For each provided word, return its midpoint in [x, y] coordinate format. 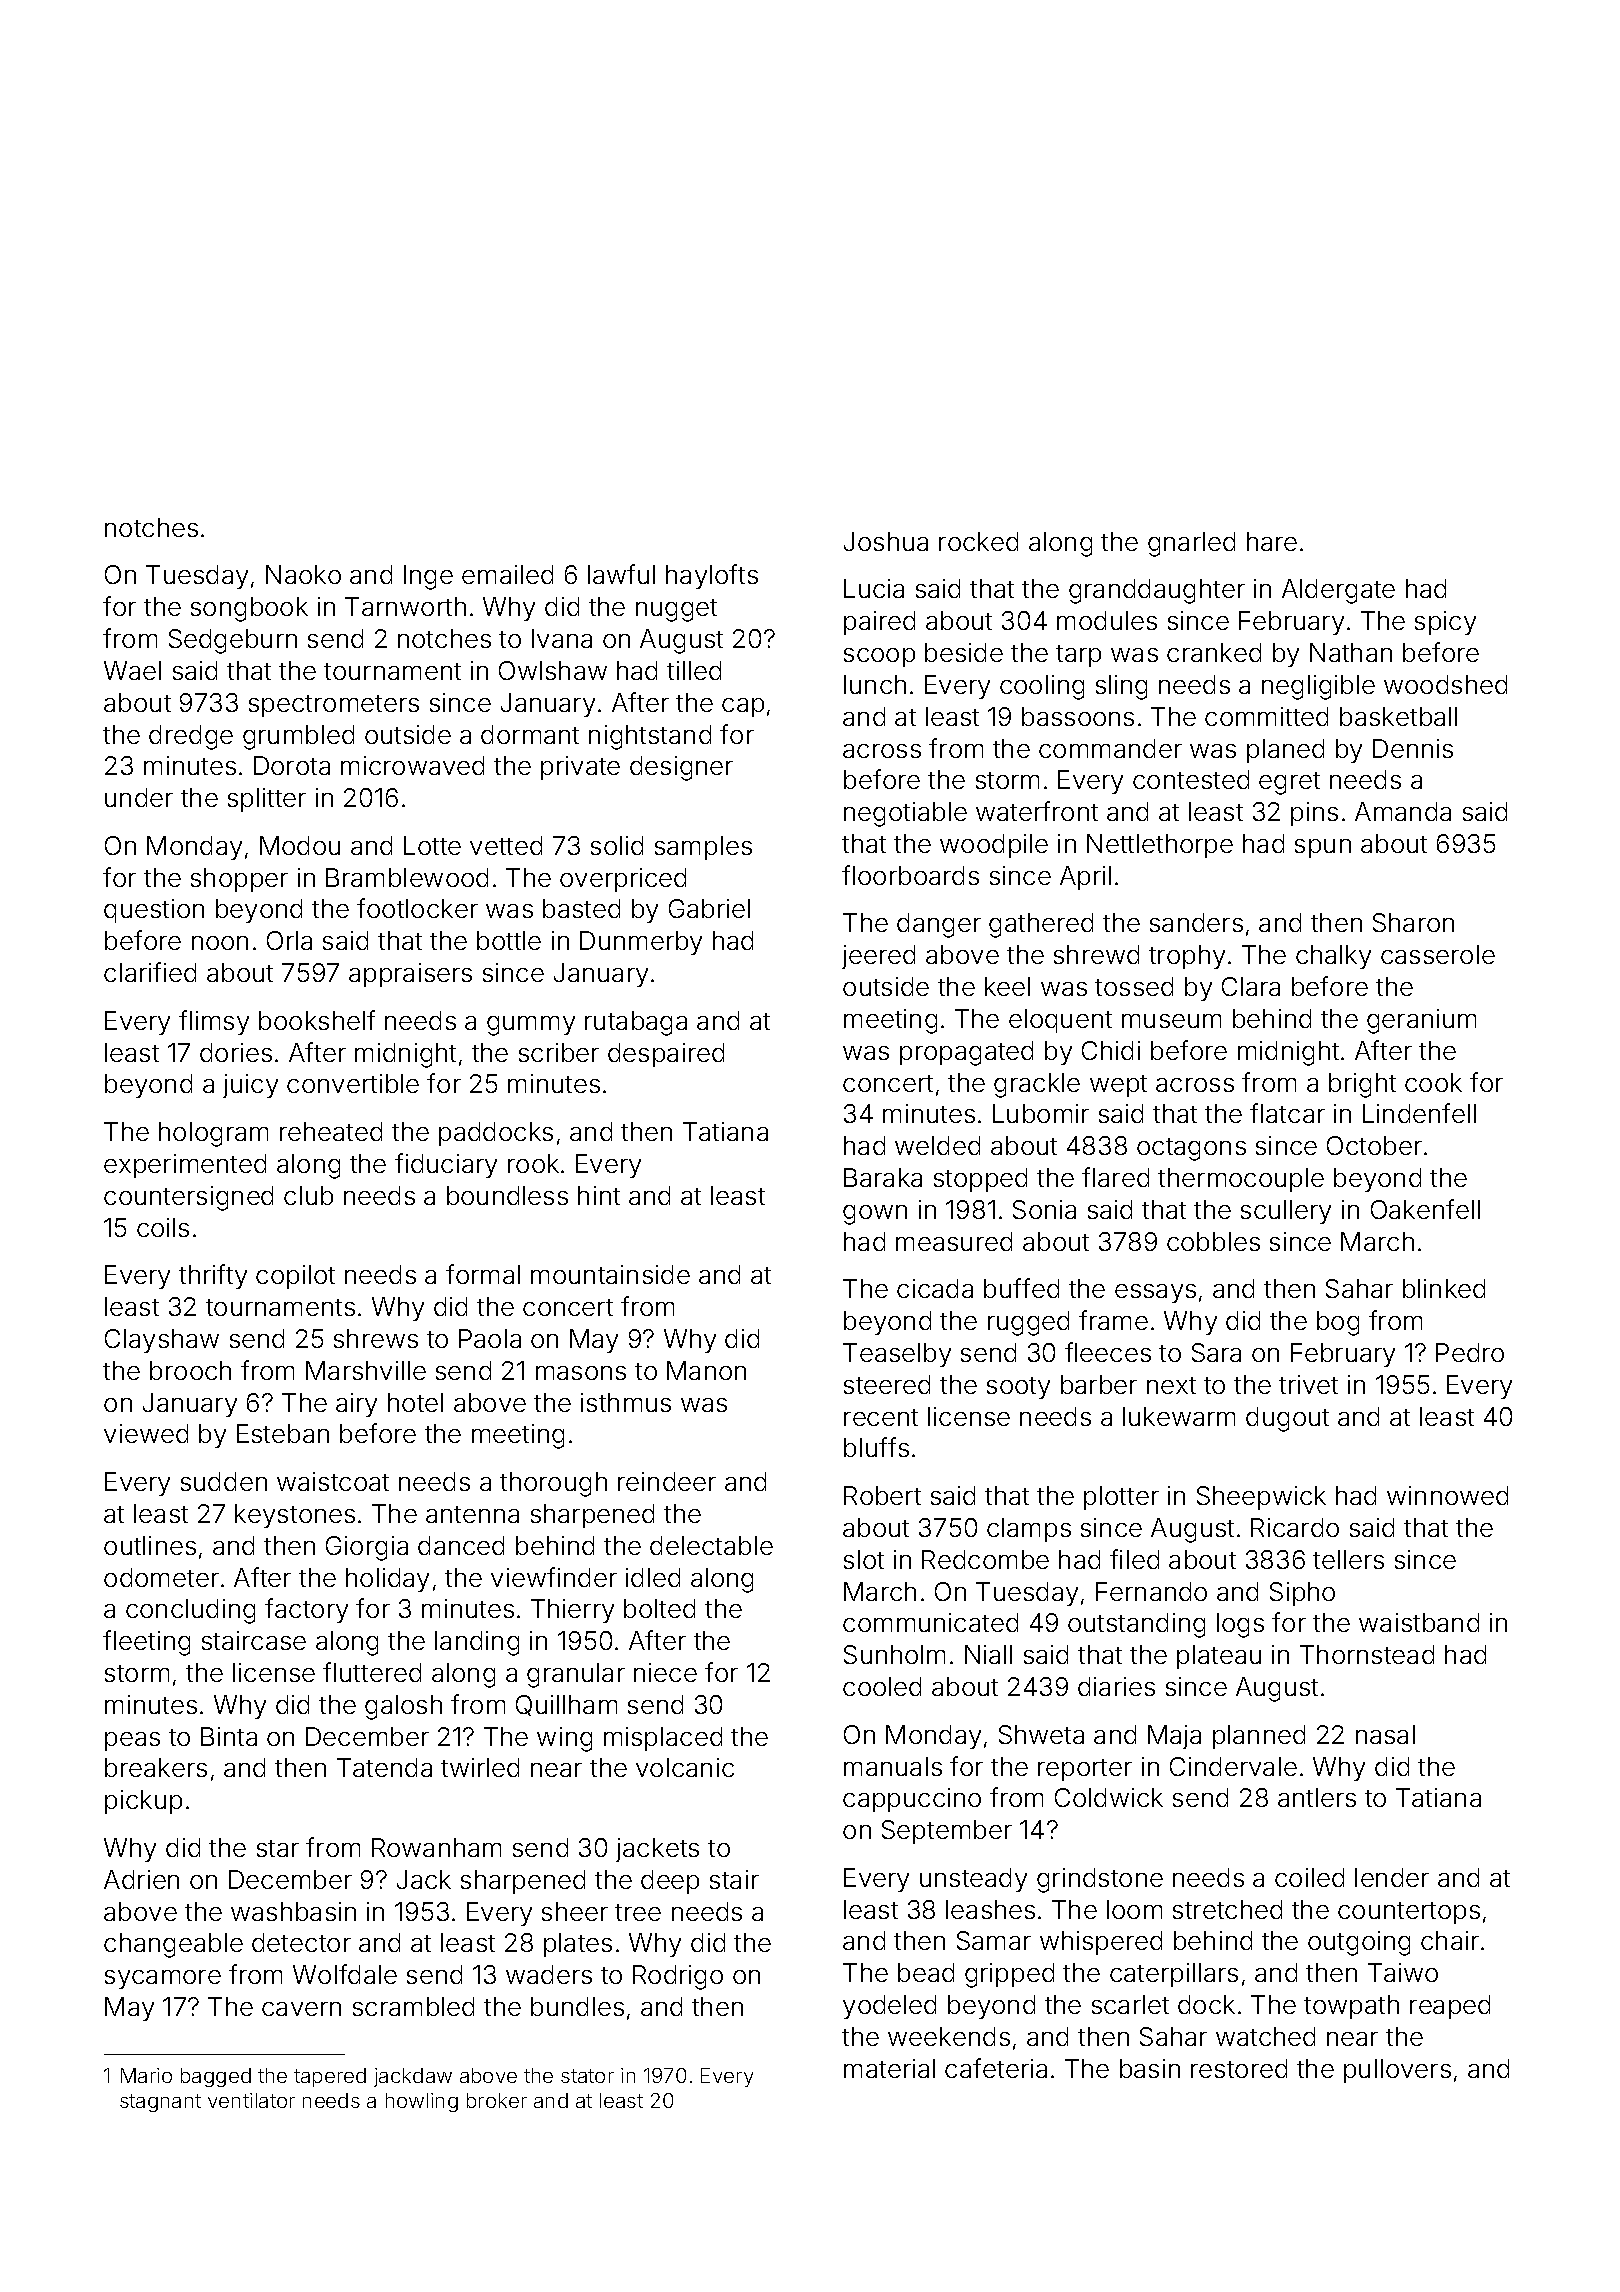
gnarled [1191, 544]
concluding [190, 1611]
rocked [978, 541]
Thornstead [1367, 1654]
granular [576, 1675]
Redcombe [985, 1559]
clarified [150, 972]
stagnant [160, 2103]
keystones [295, 1516]
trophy [1187, 957]
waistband [1419, 1622]
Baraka [883, 1177]
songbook [249, 609]
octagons [1191, 1149]
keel [1007, 986]
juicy [250, 1086]
